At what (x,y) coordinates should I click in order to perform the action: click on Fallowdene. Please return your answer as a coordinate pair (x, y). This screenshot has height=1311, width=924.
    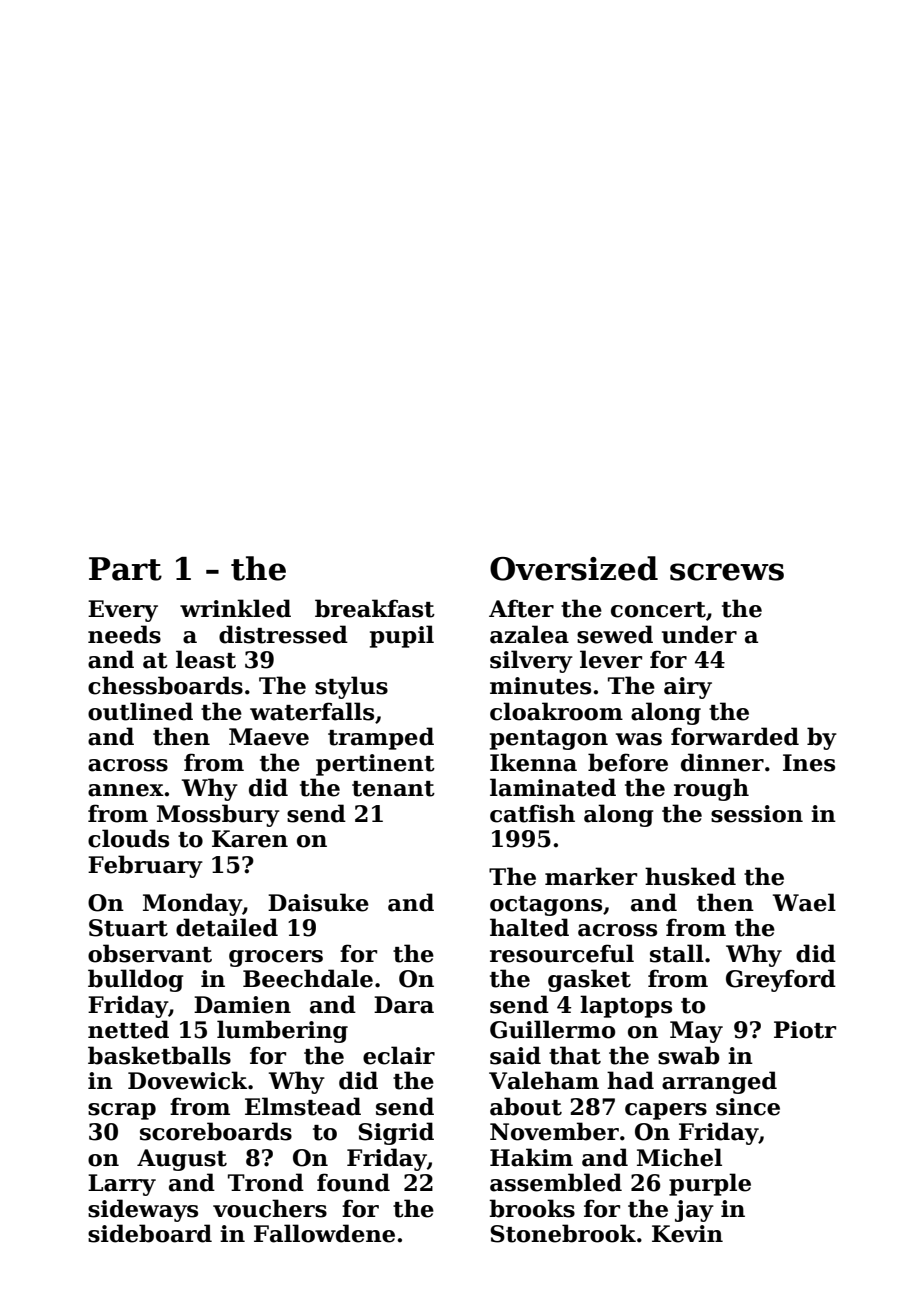
    Looking at the image, I should click on (324, 1233).
